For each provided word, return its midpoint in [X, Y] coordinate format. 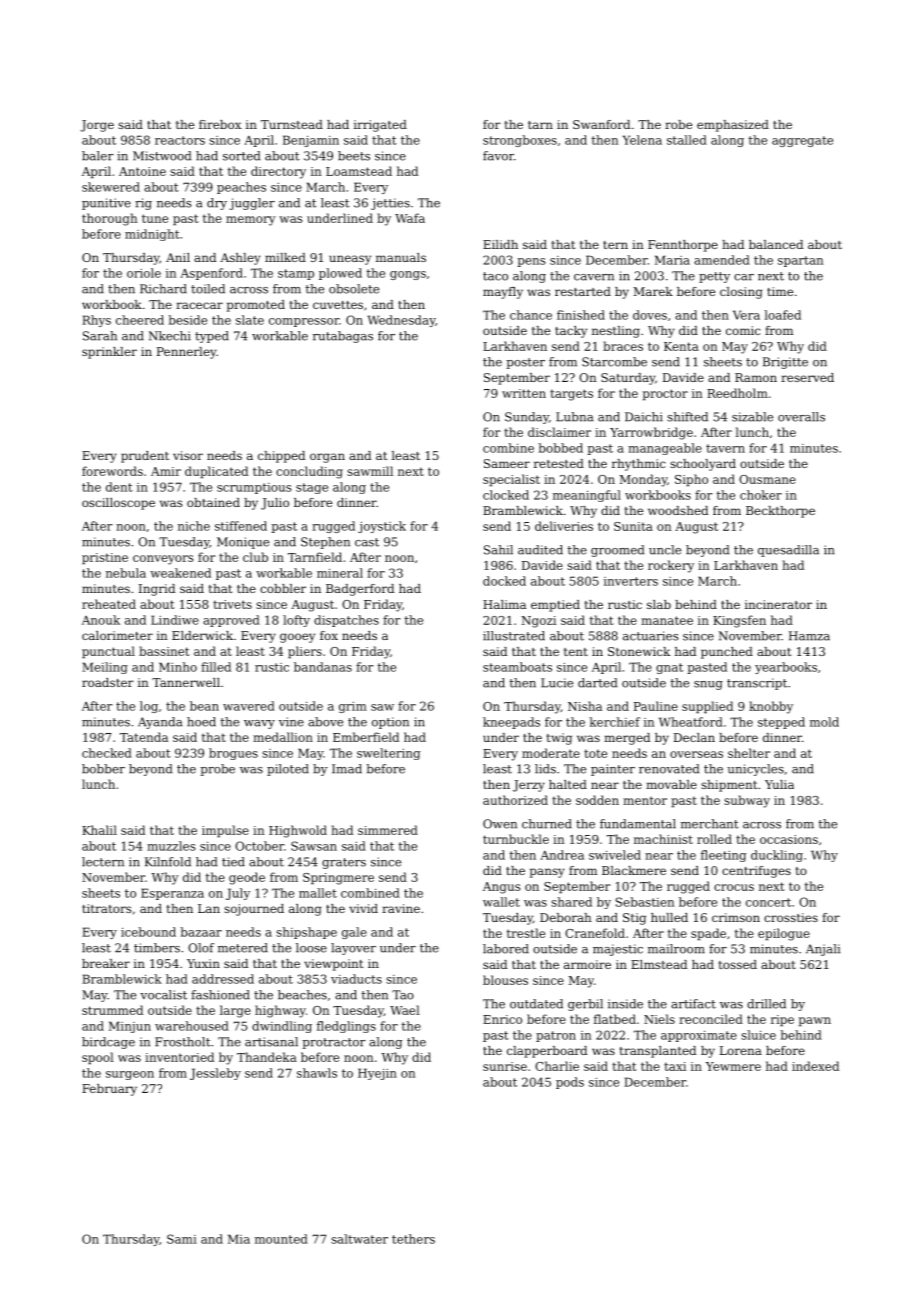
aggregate [802, 141]
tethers [413, 1239]
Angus [501, 888]
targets [571, 395]
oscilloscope [118, 504]
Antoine [142, 171]
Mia [239, 1239]
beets [354, 156]
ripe [782, 1021]
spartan [800, 261]
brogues [233, 754]
